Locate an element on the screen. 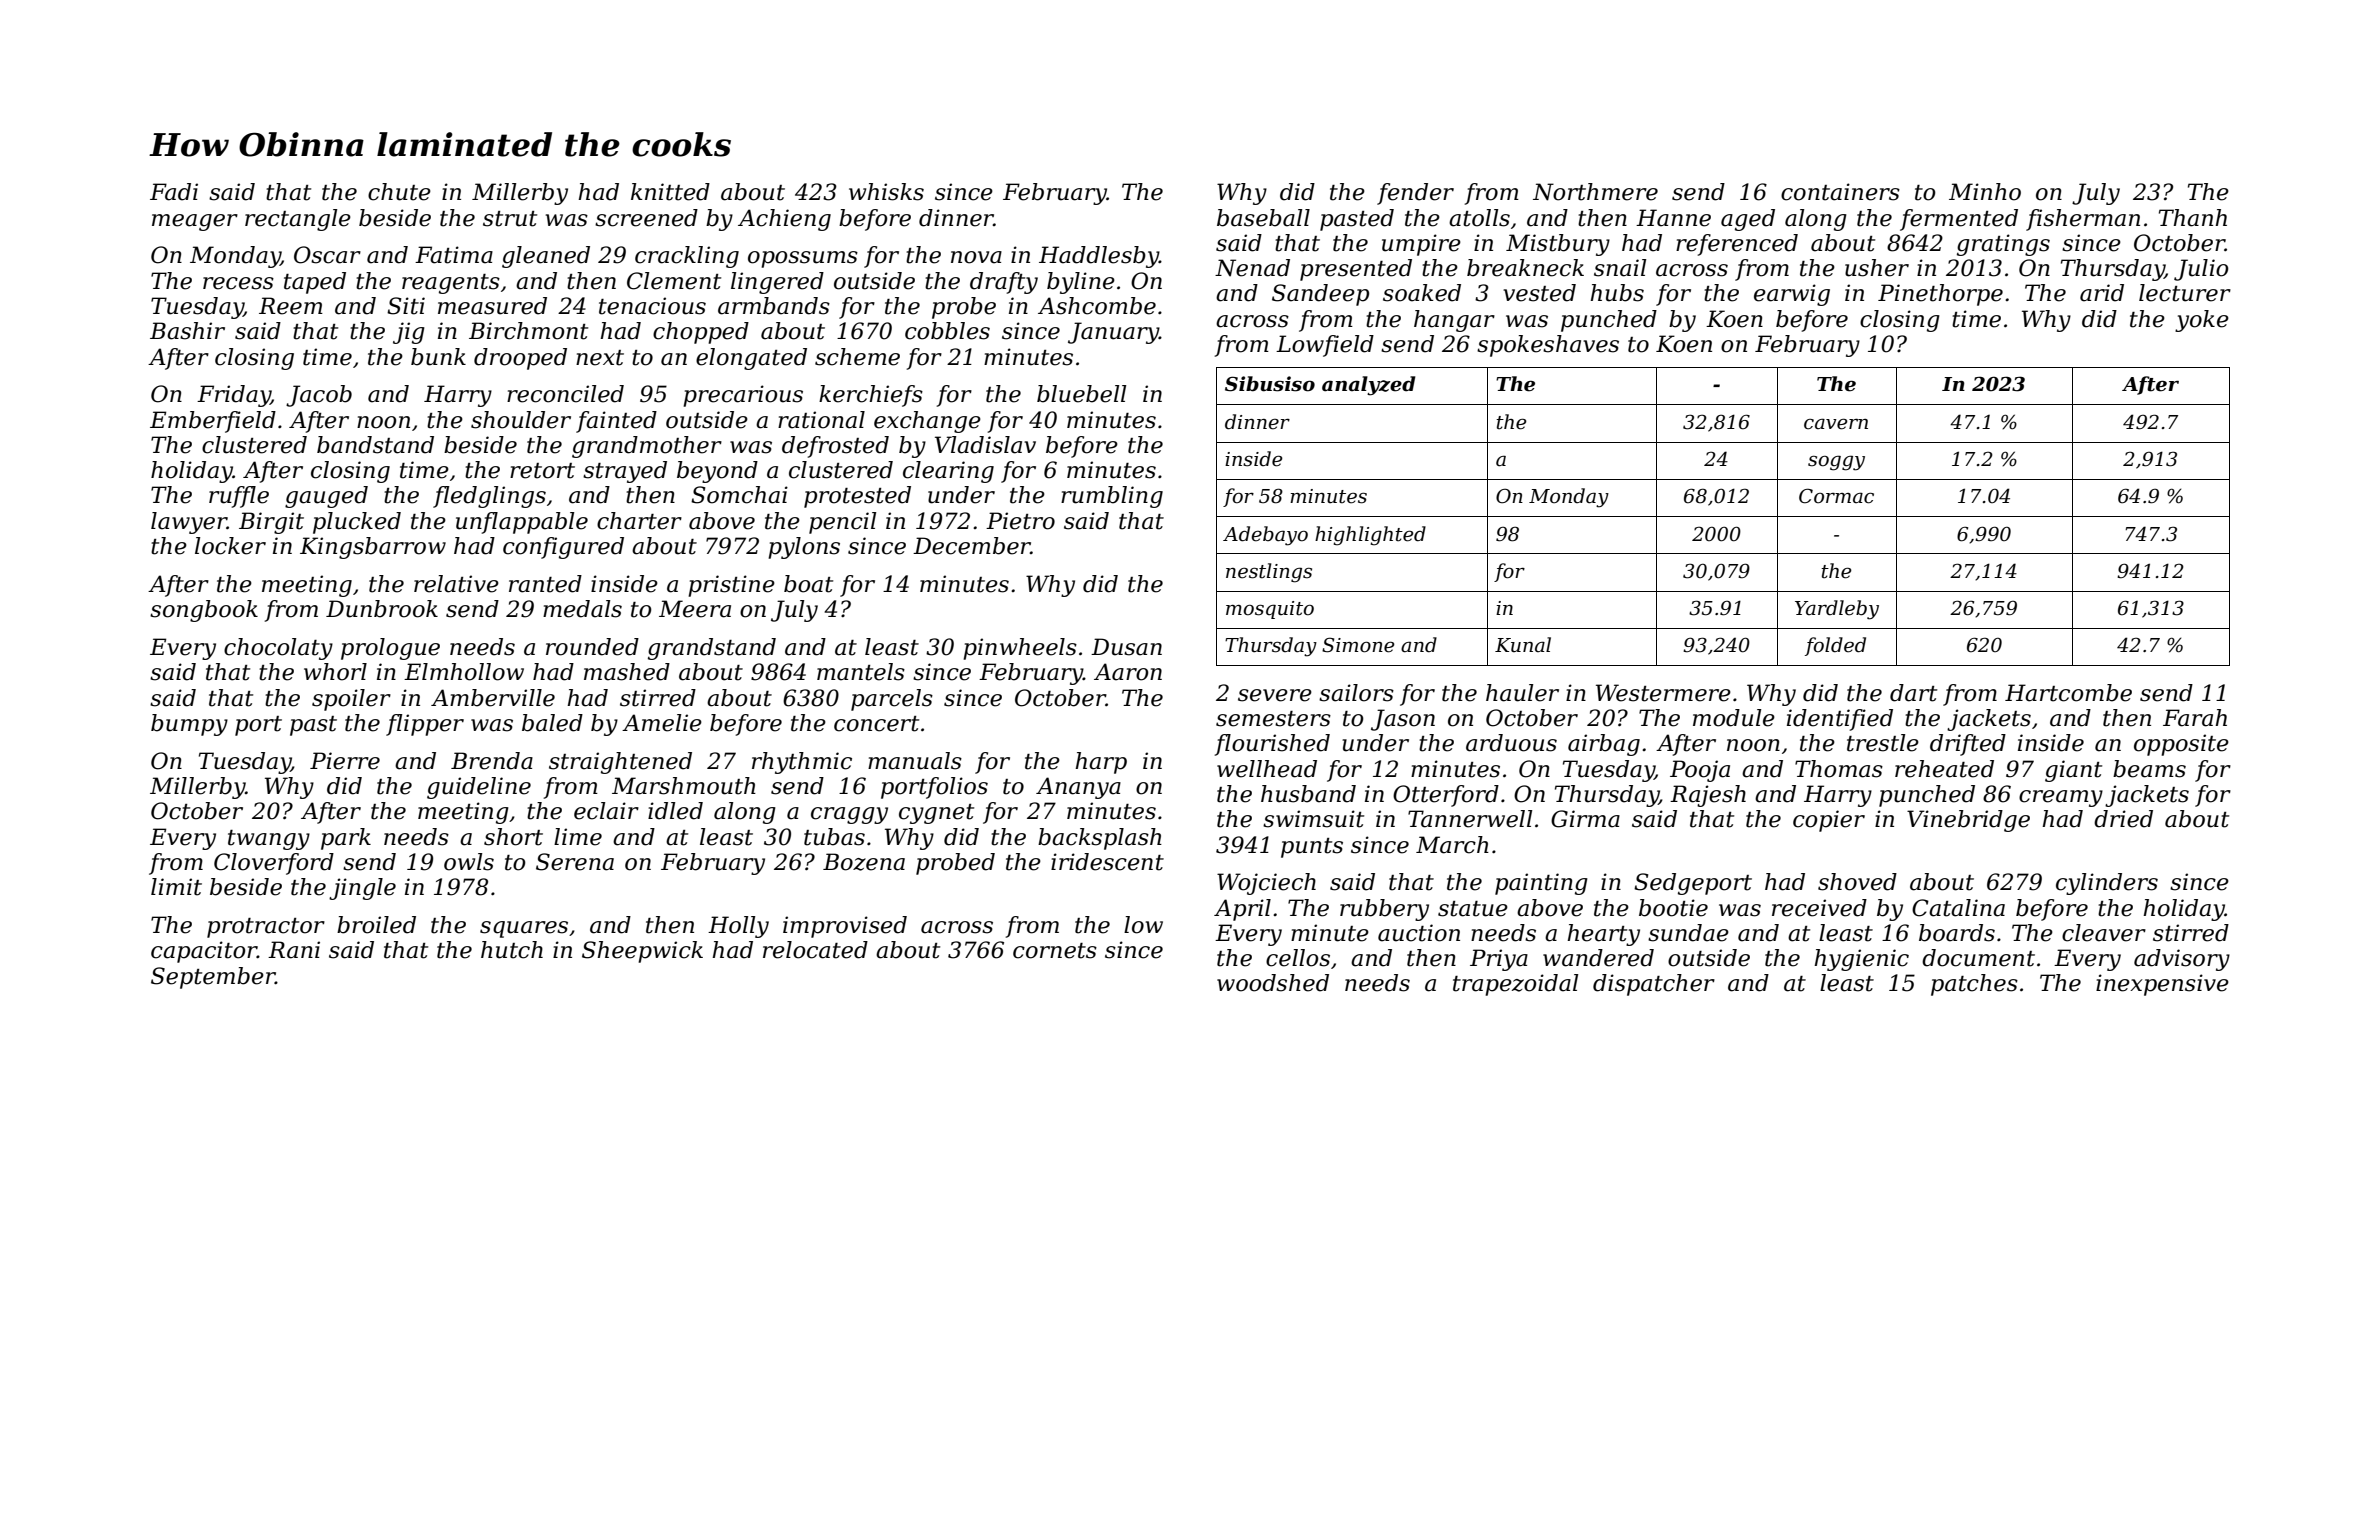 This screenshot has height=1540, width=2380. Hartcombe is located at coordinates (2068, 693).
